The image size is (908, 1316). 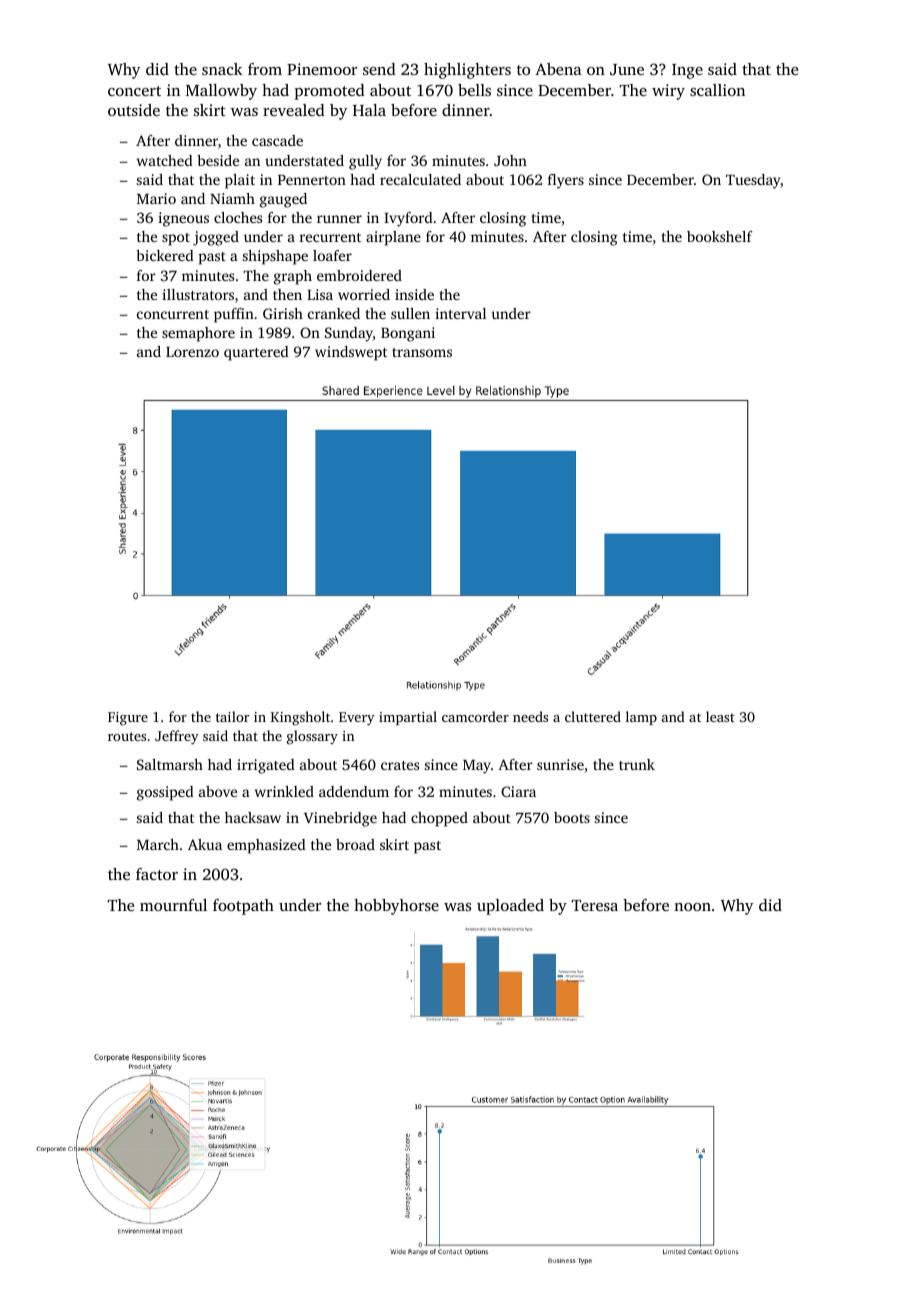 I want to click on bookshelf, so click(x=720, y=236).
